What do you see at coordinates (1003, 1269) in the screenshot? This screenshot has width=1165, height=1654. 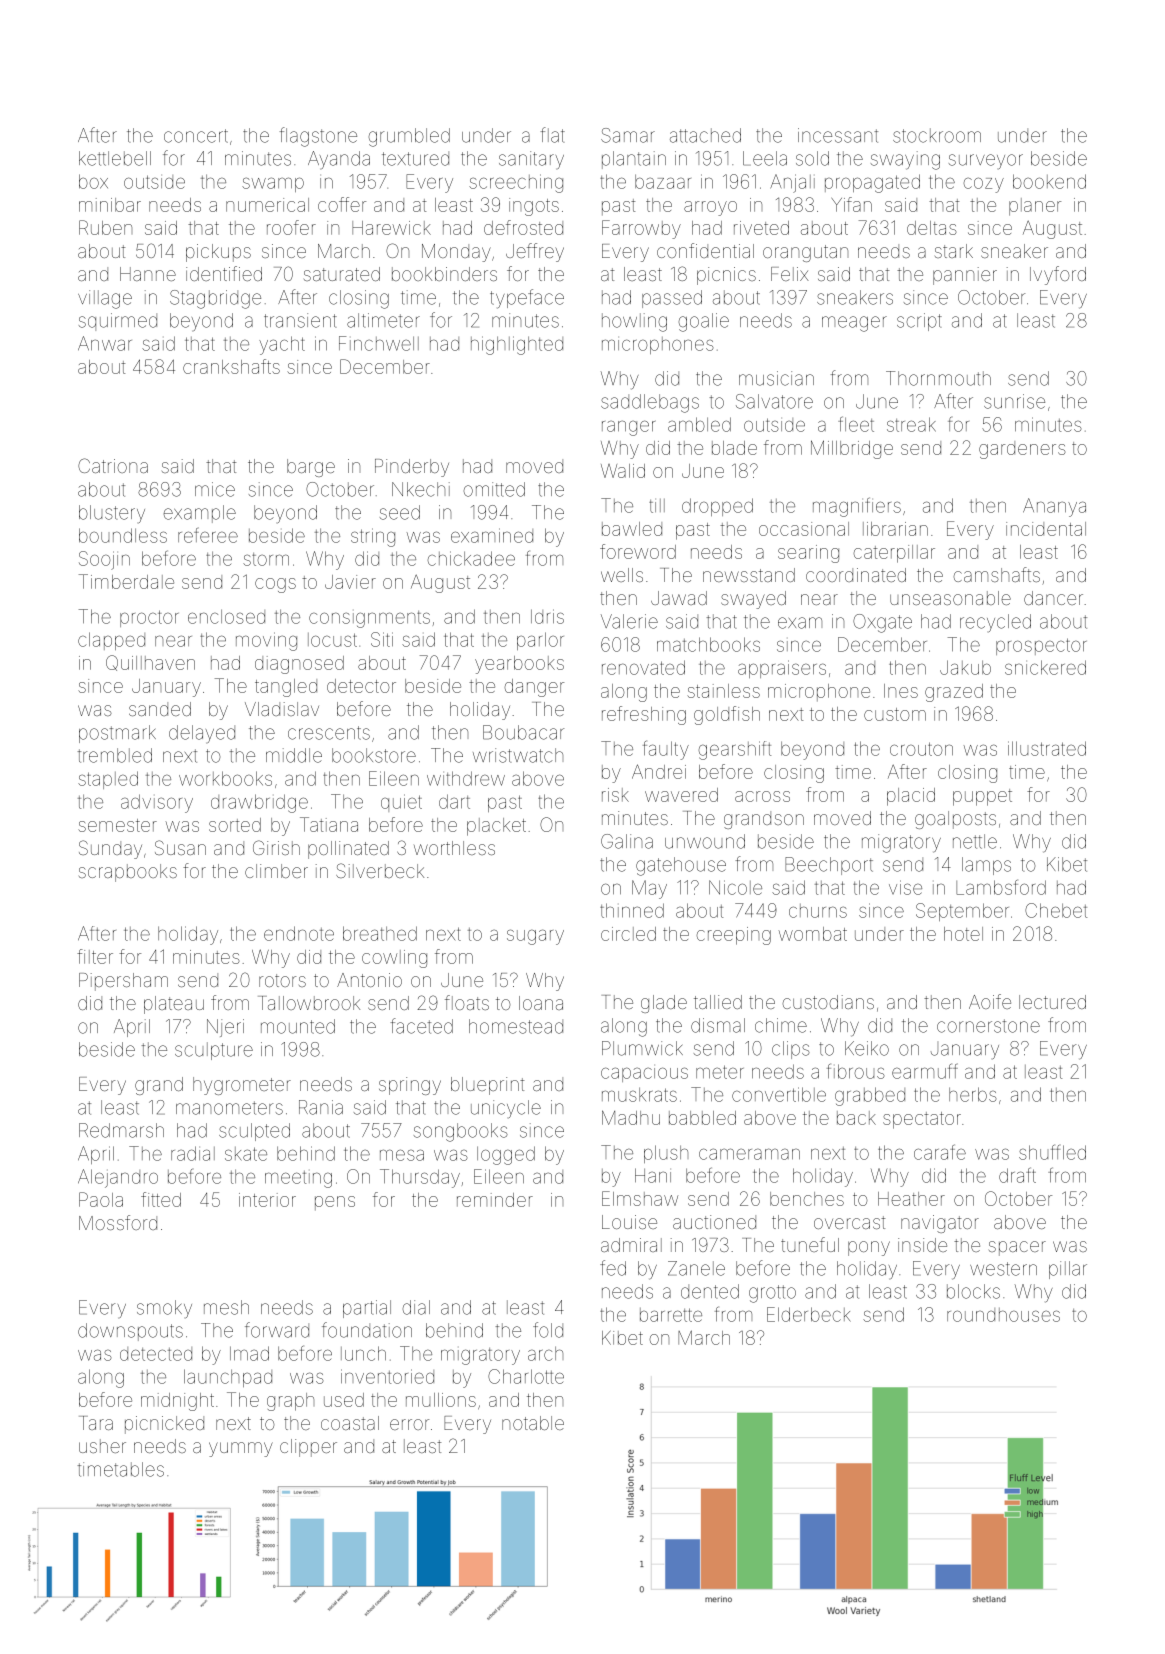 I see `western` at bounding box center [1003, 1269].
